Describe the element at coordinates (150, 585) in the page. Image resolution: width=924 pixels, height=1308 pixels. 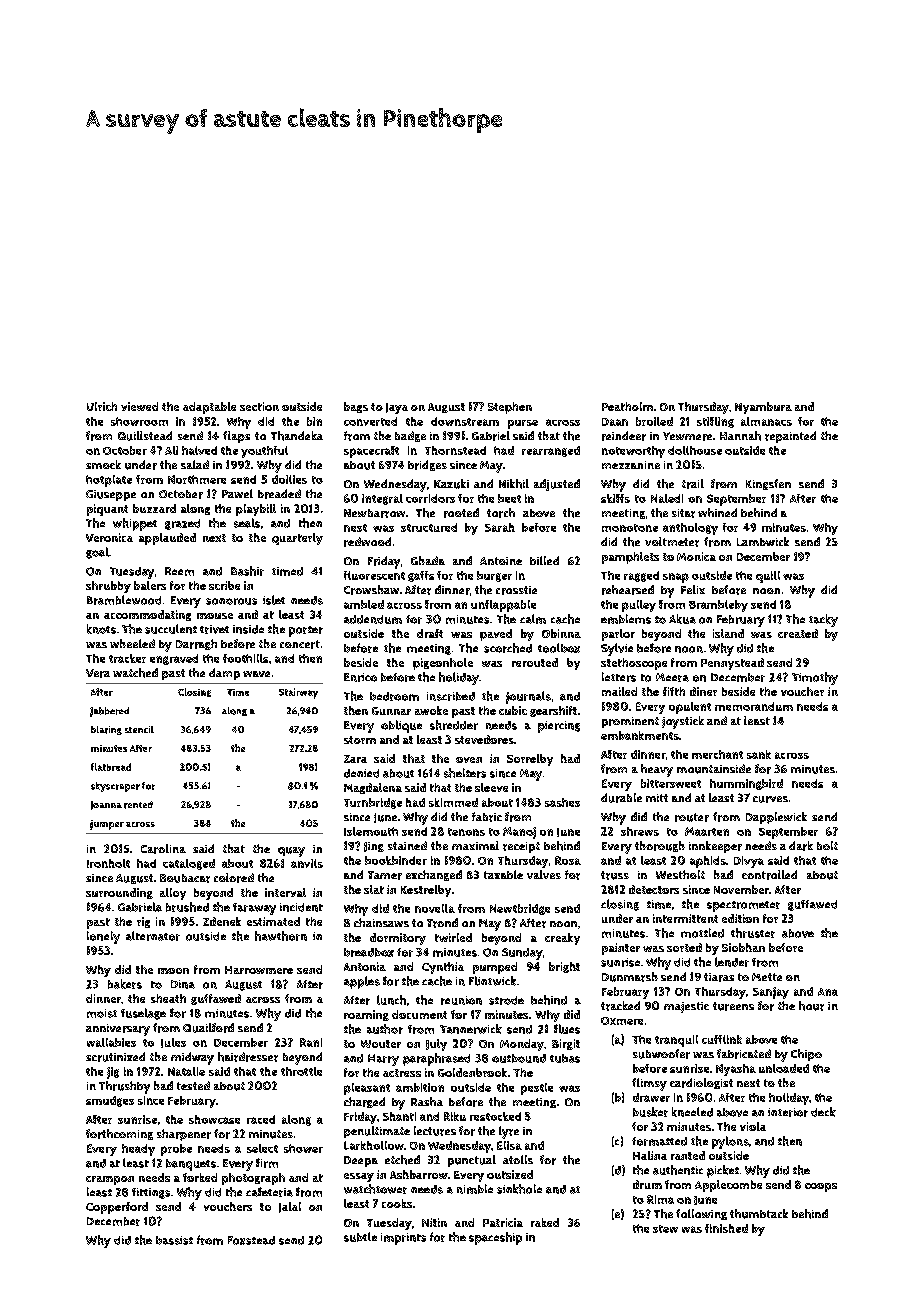
I see `balers` at that location.
